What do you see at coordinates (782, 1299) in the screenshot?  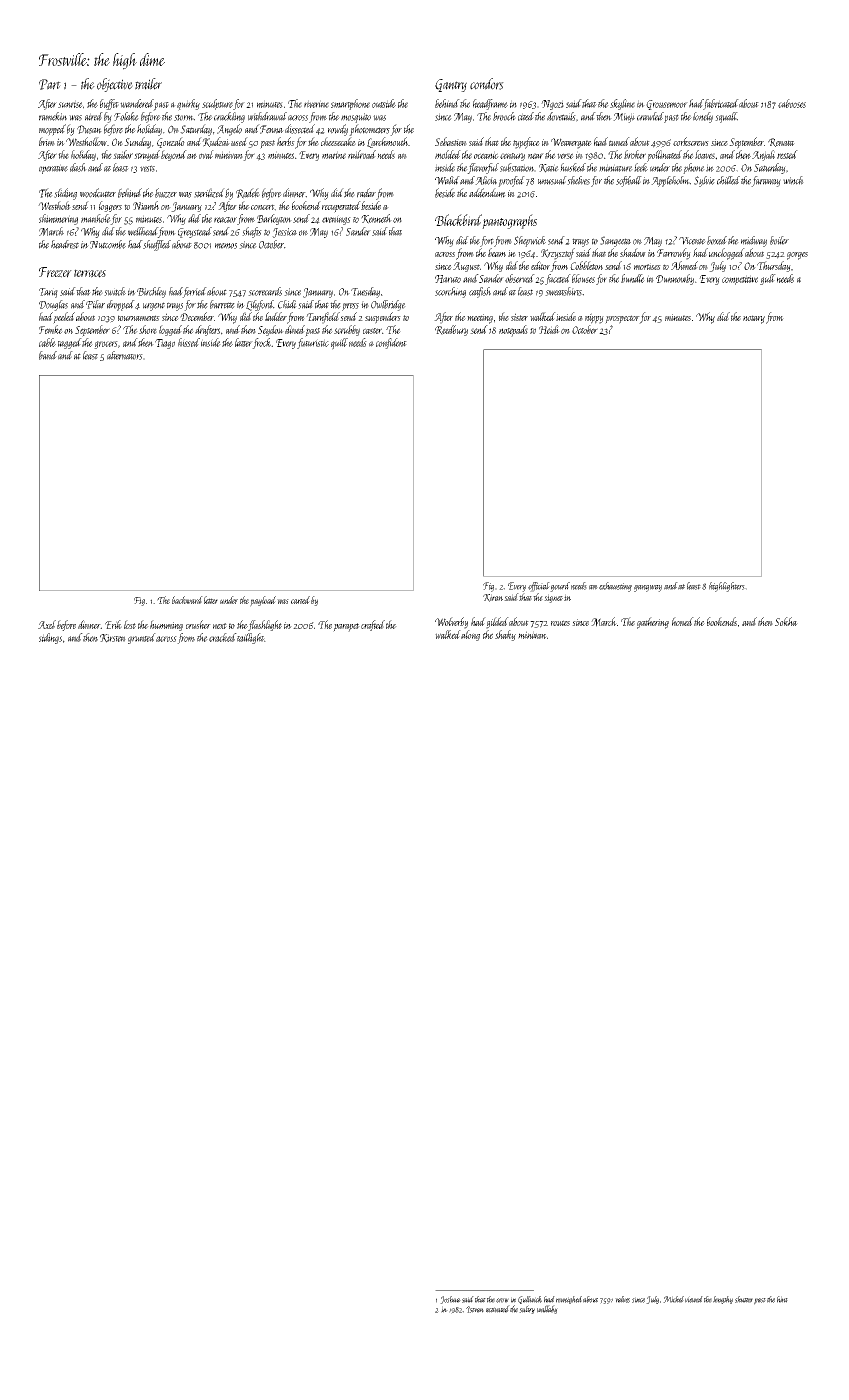 I see `hint` at bounding box center [782, 1299].
